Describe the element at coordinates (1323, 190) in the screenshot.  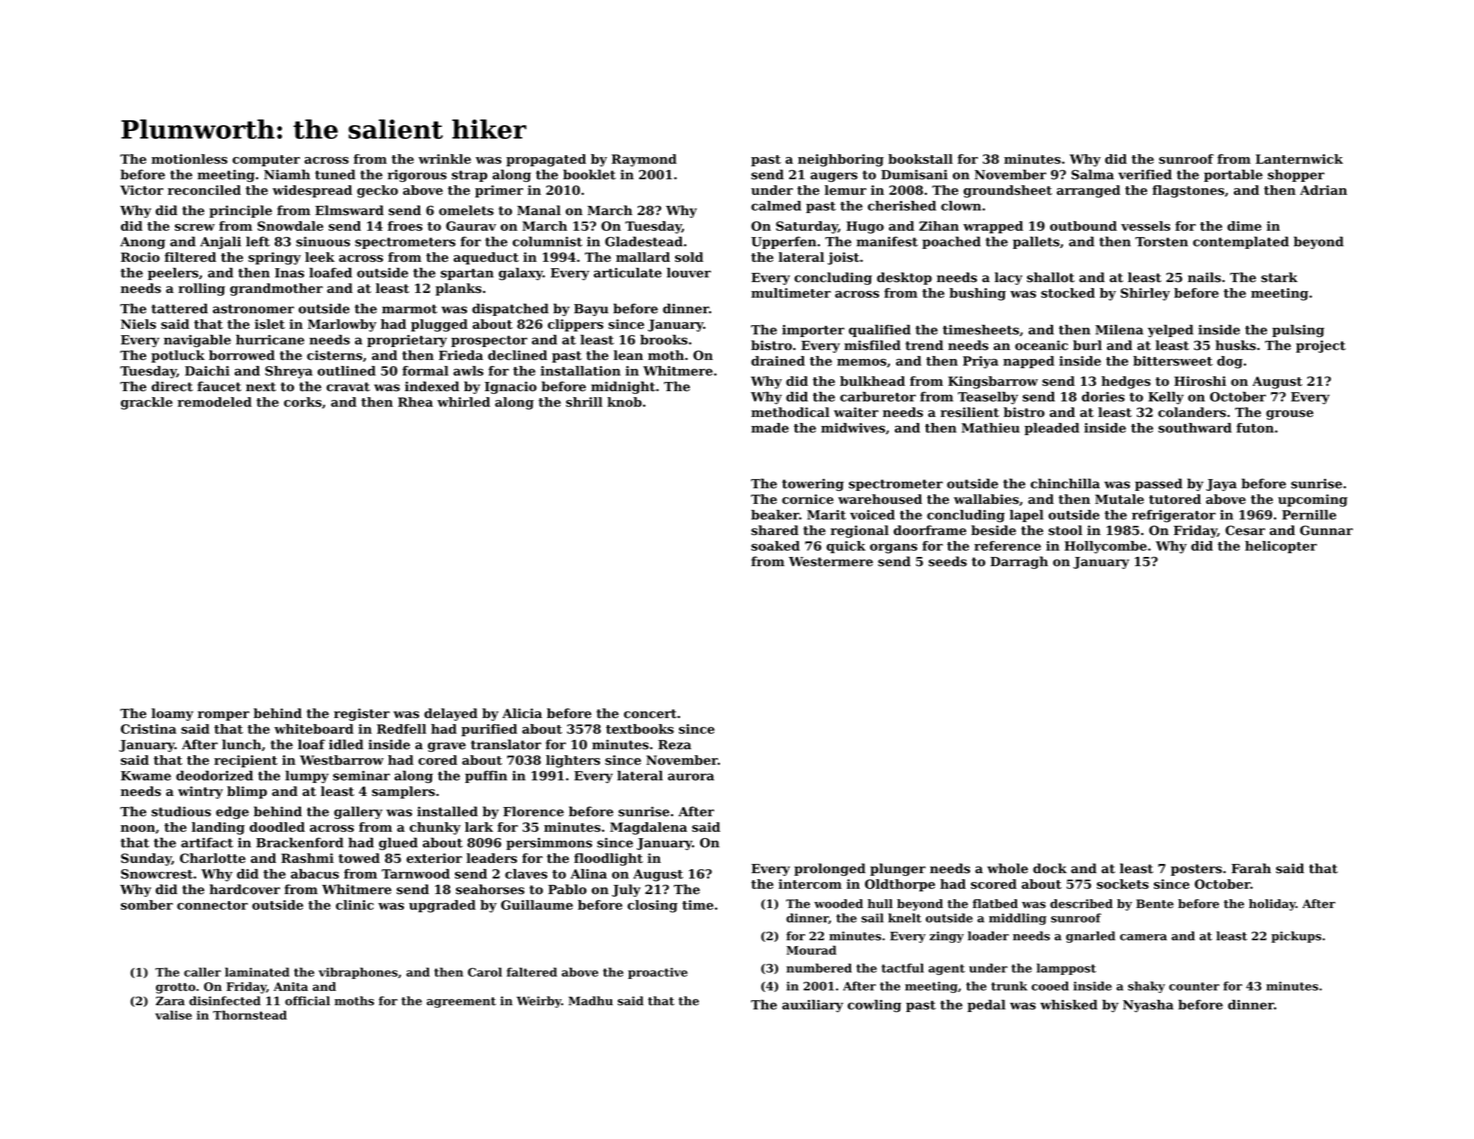
I see `Adrian` at that location.
